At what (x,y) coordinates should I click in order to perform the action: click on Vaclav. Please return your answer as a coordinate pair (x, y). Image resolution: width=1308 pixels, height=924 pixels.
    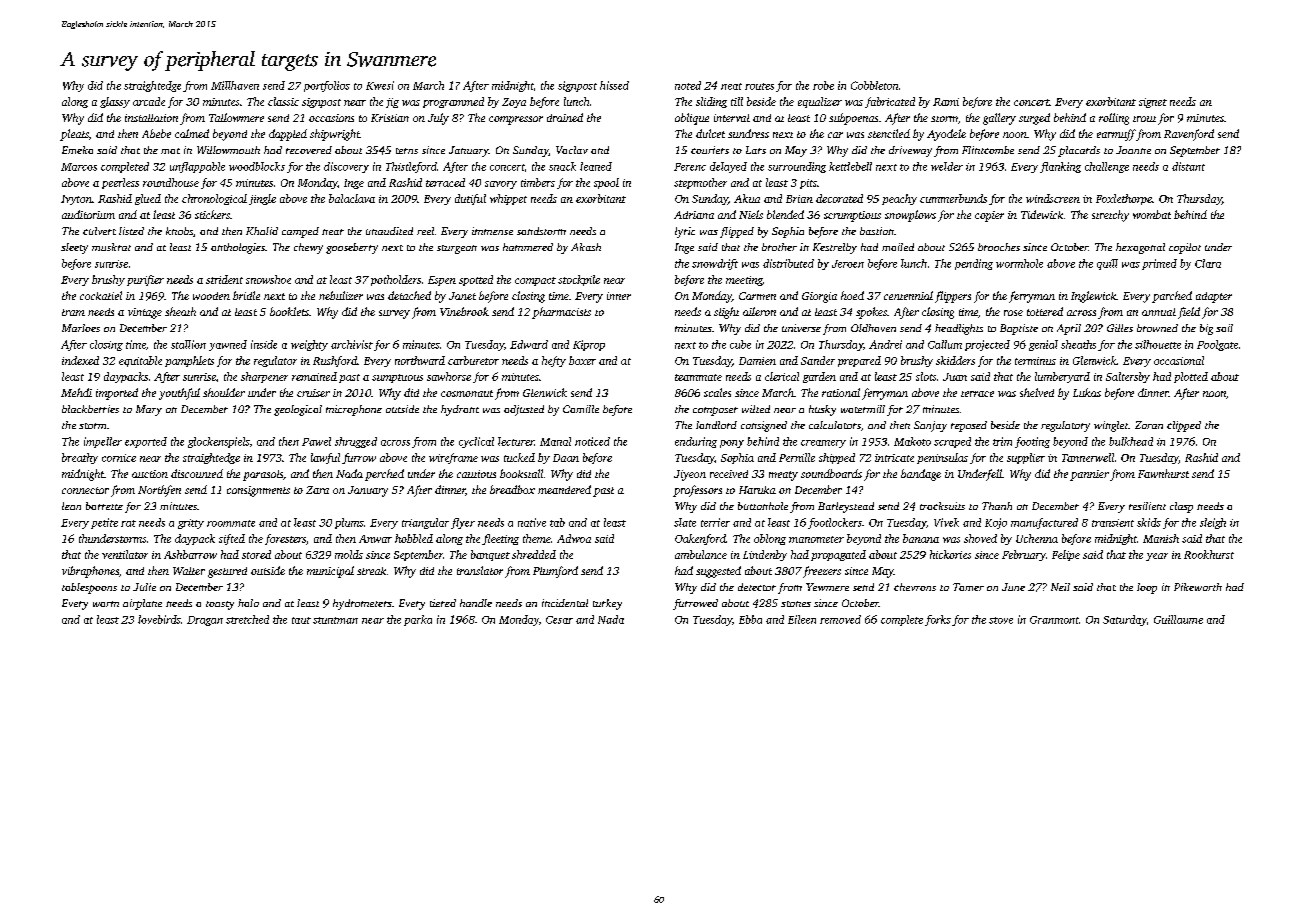
    Looking at the image, I should click on (572, 150).
